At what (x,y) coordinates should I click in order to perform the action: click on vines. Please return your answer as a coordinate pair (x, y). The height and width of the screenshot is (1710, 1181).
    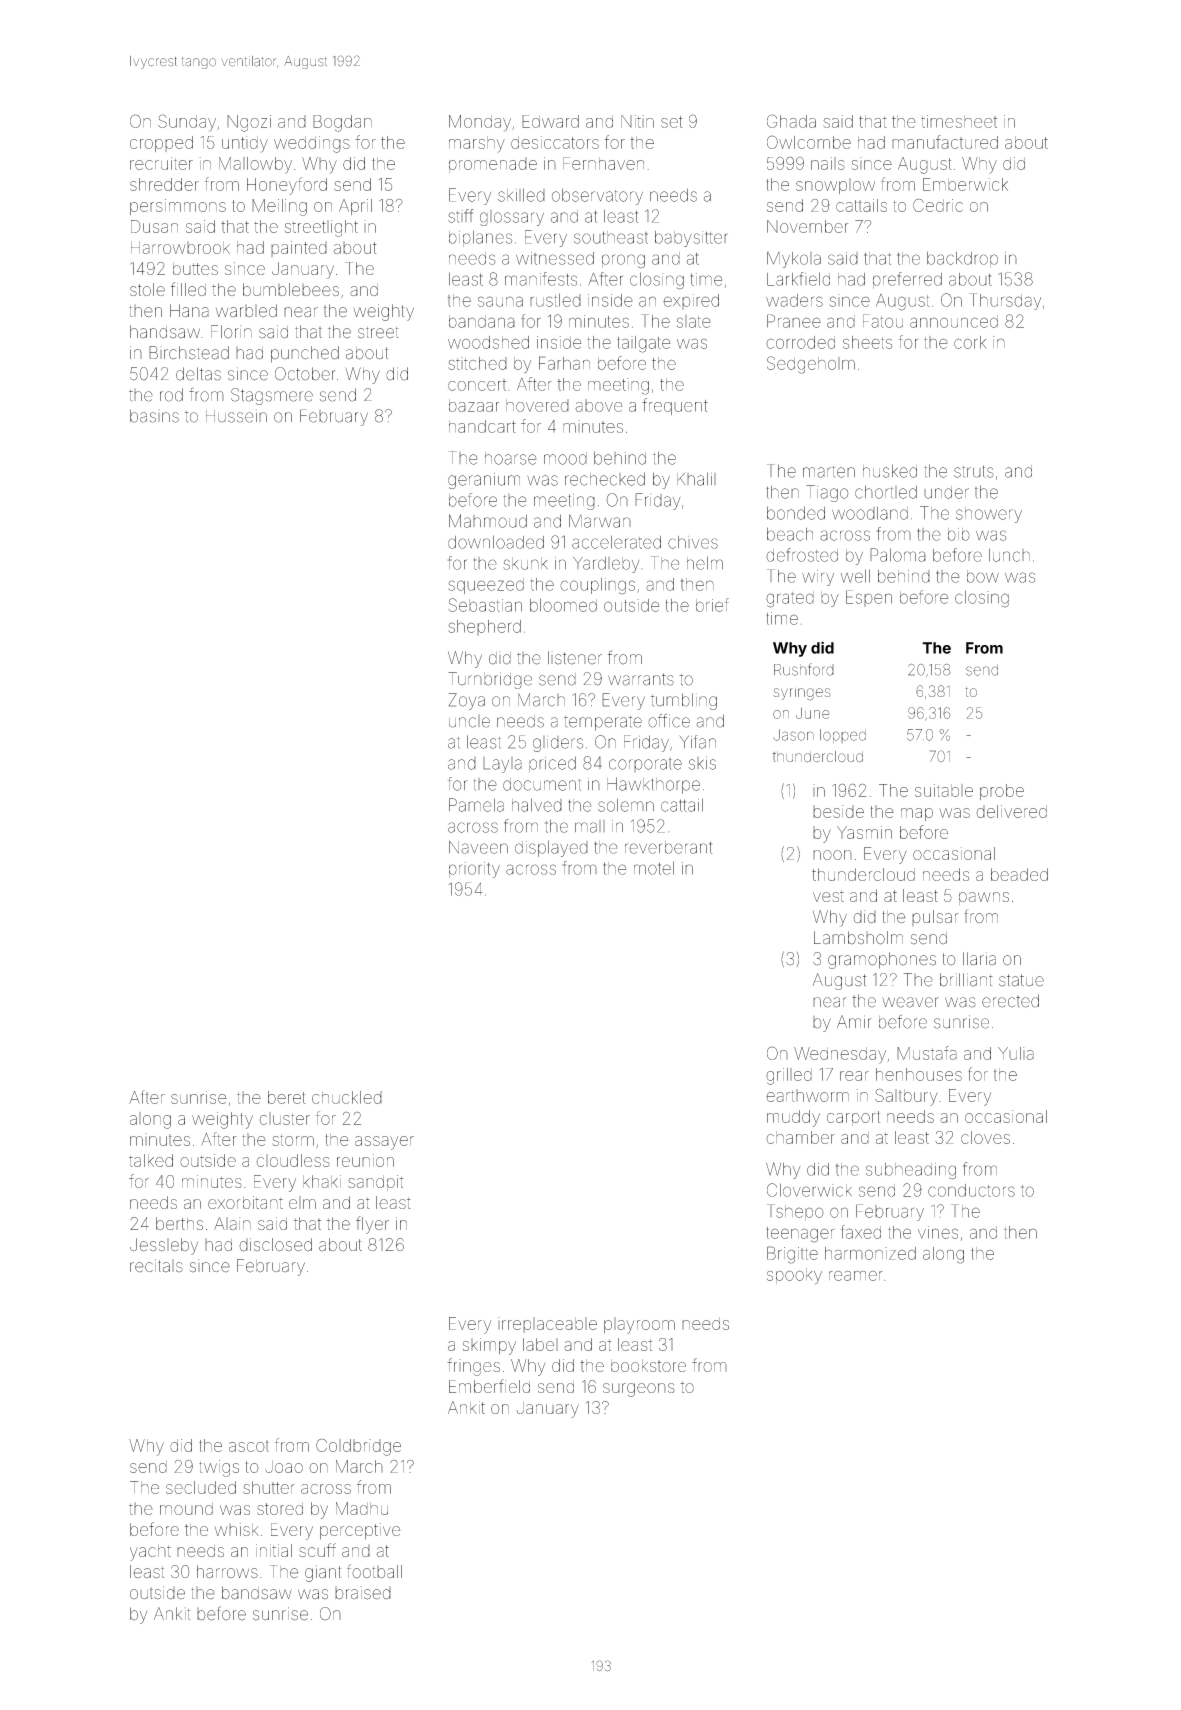
    Looking at the image, I should click on (938, 1232).
